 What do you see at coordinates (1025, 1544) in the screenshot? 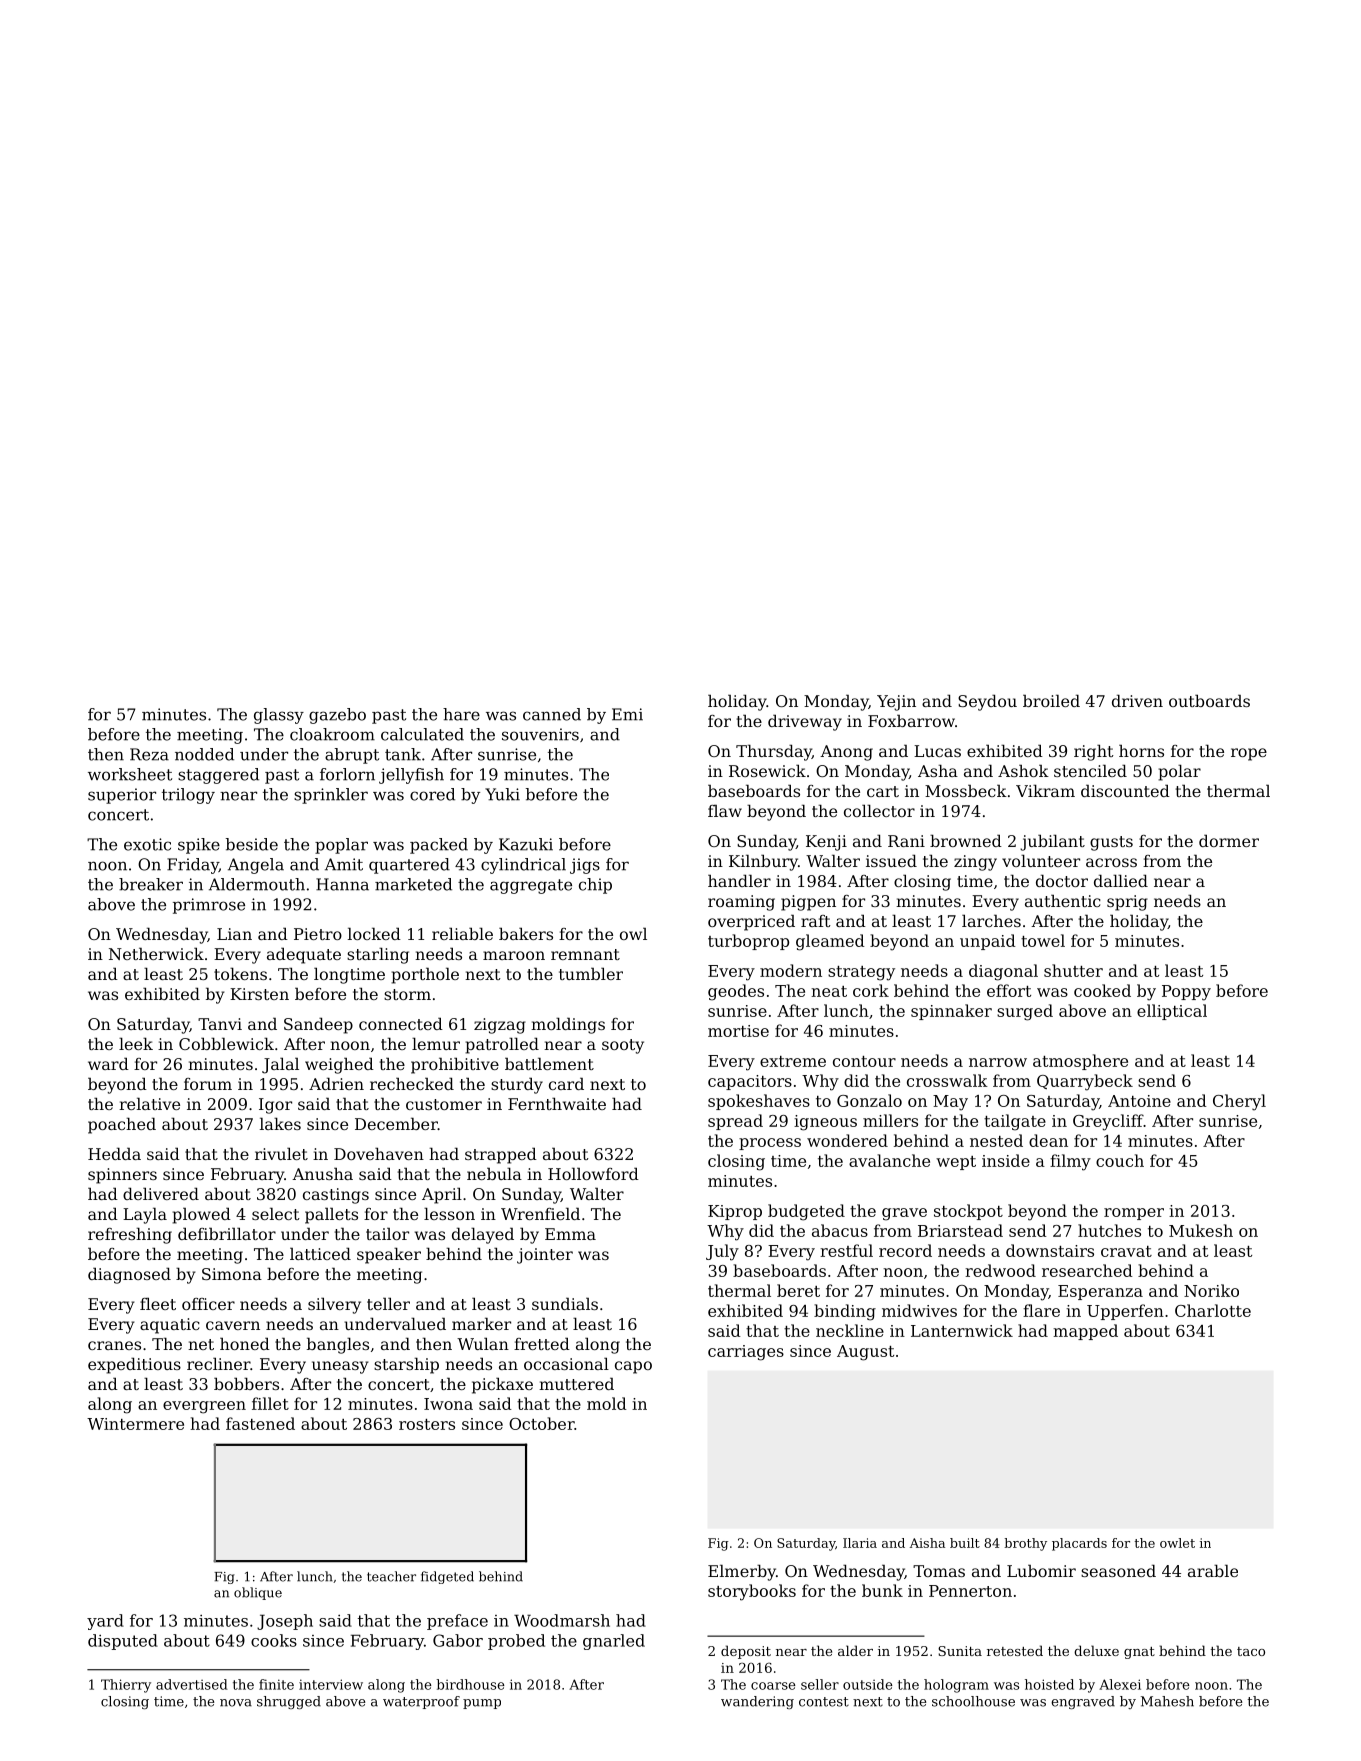
I see `brothy` at bounding box center [1025, 1544].
